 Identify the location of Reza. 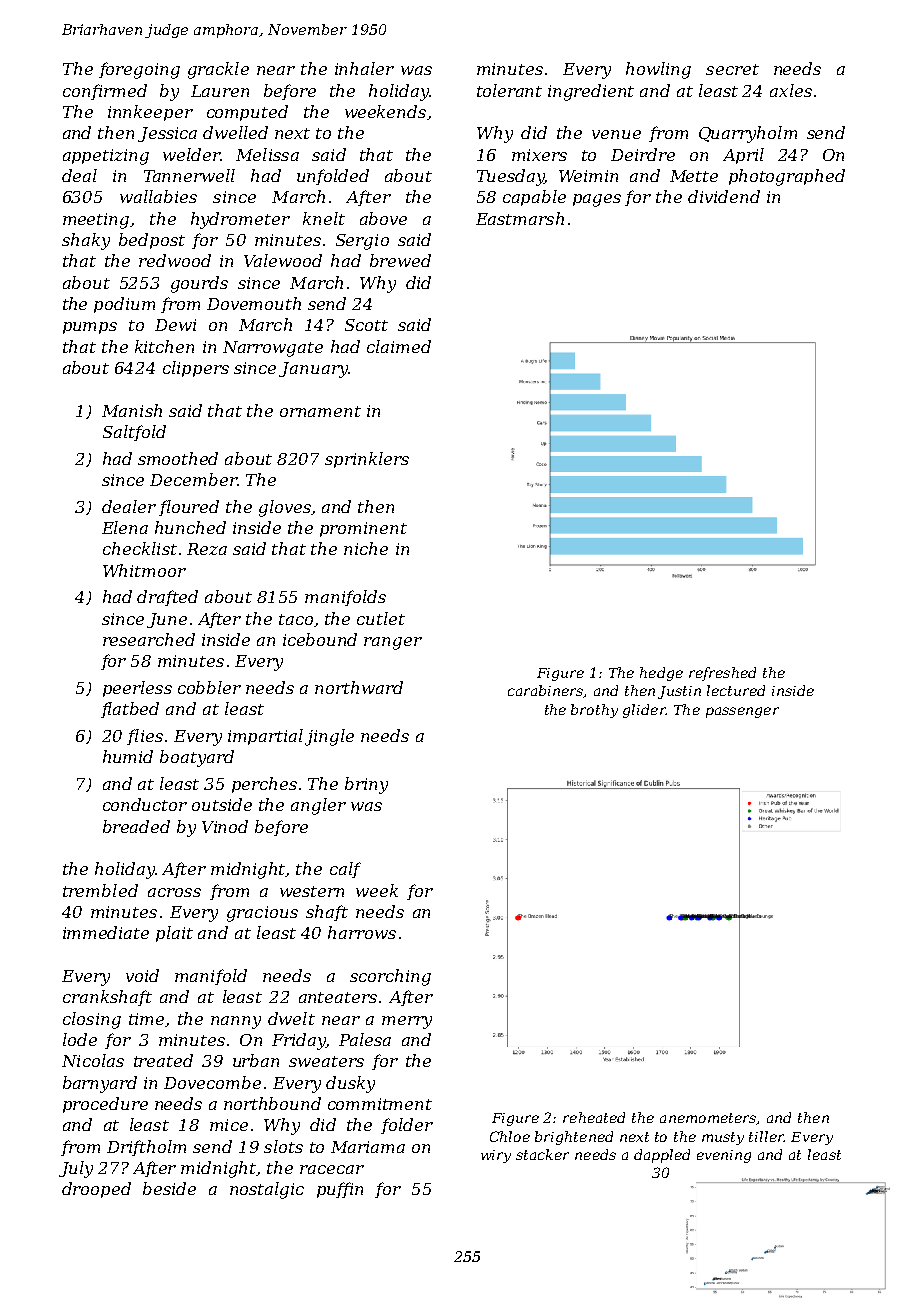
(207, 549).
